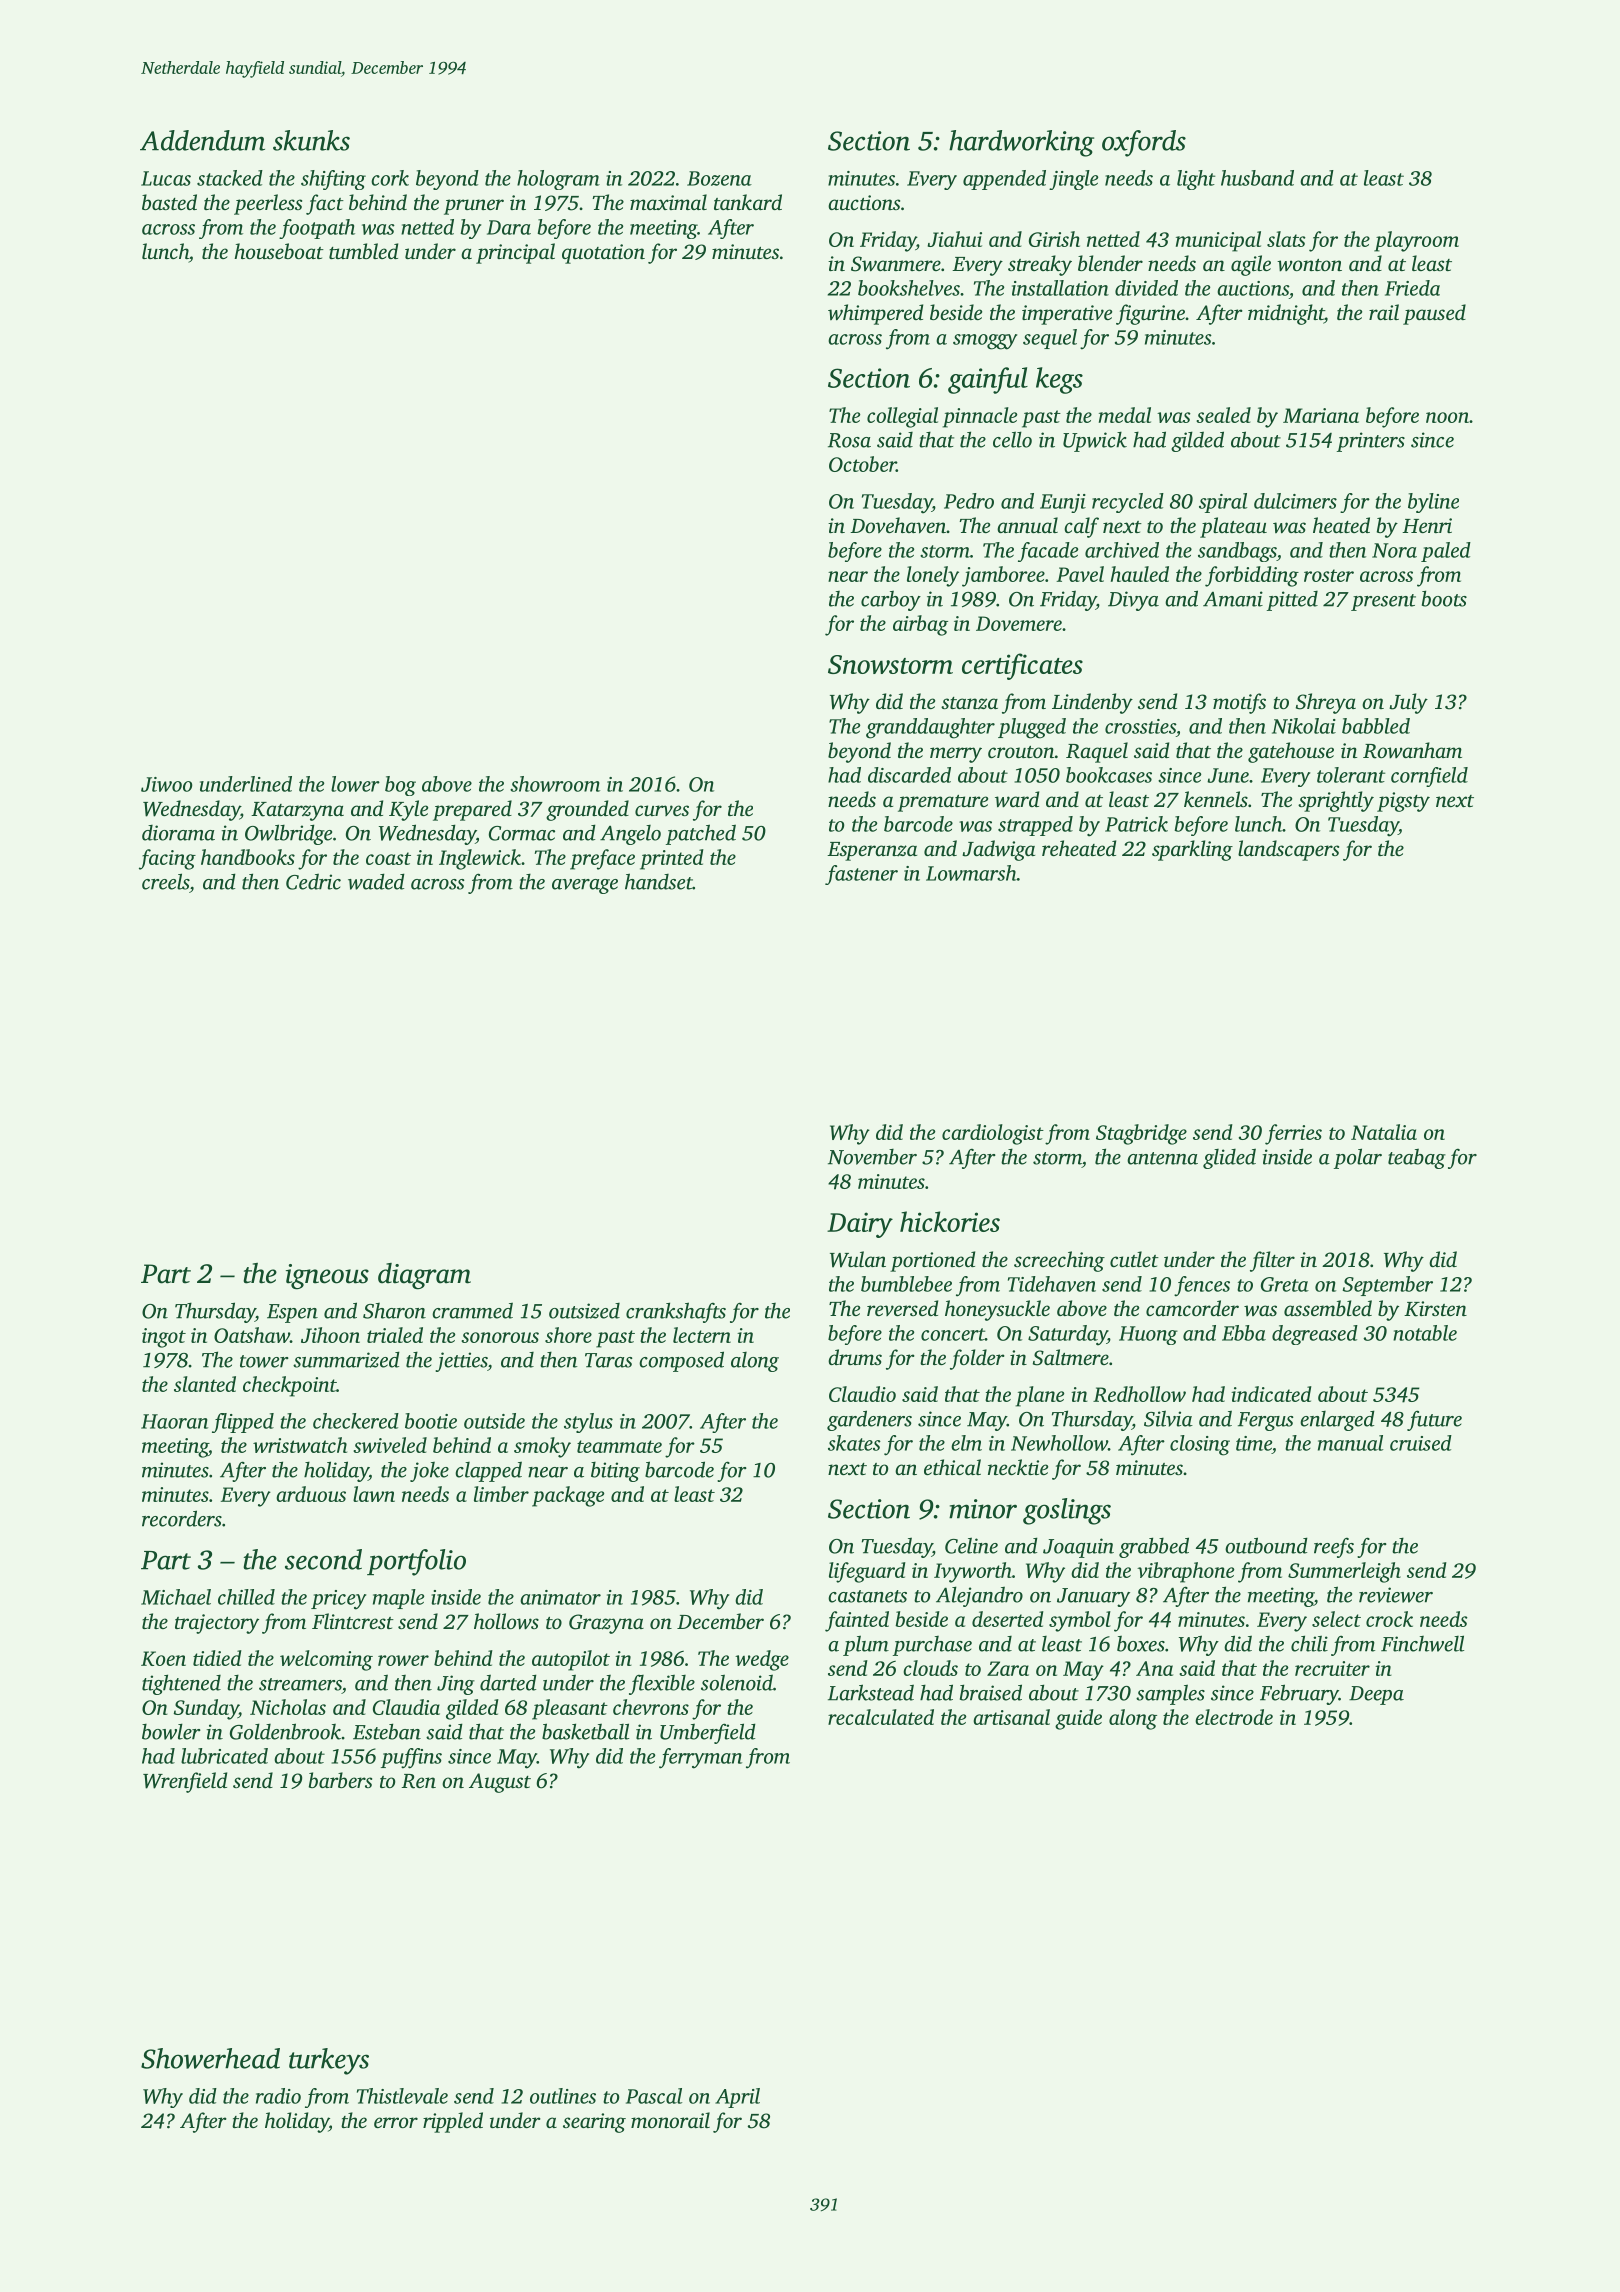  Describe the element at coordinates (1141, 1644) in the screenshot. I see `boxes` at that location.
